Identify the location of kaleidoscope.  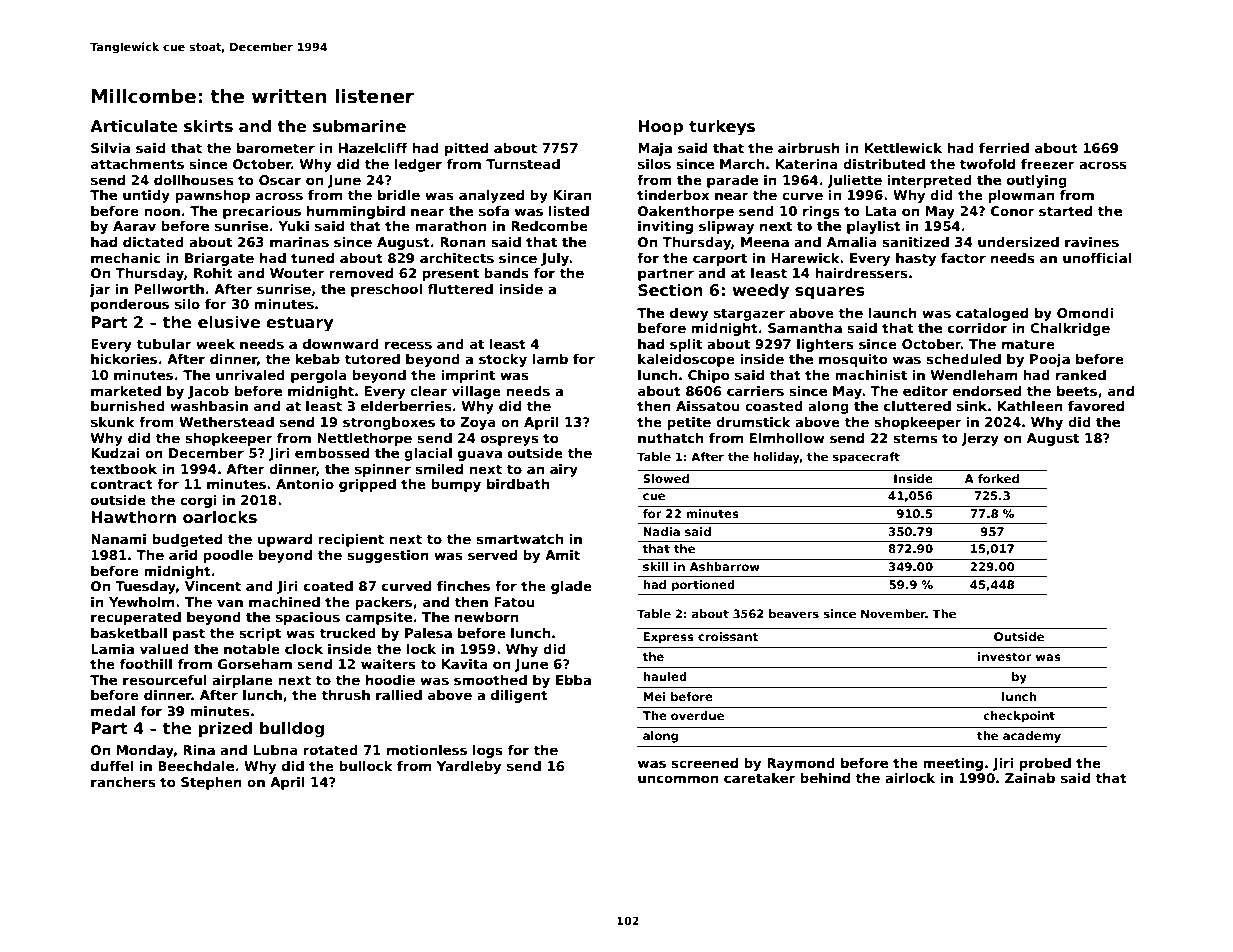
(686, 360).
